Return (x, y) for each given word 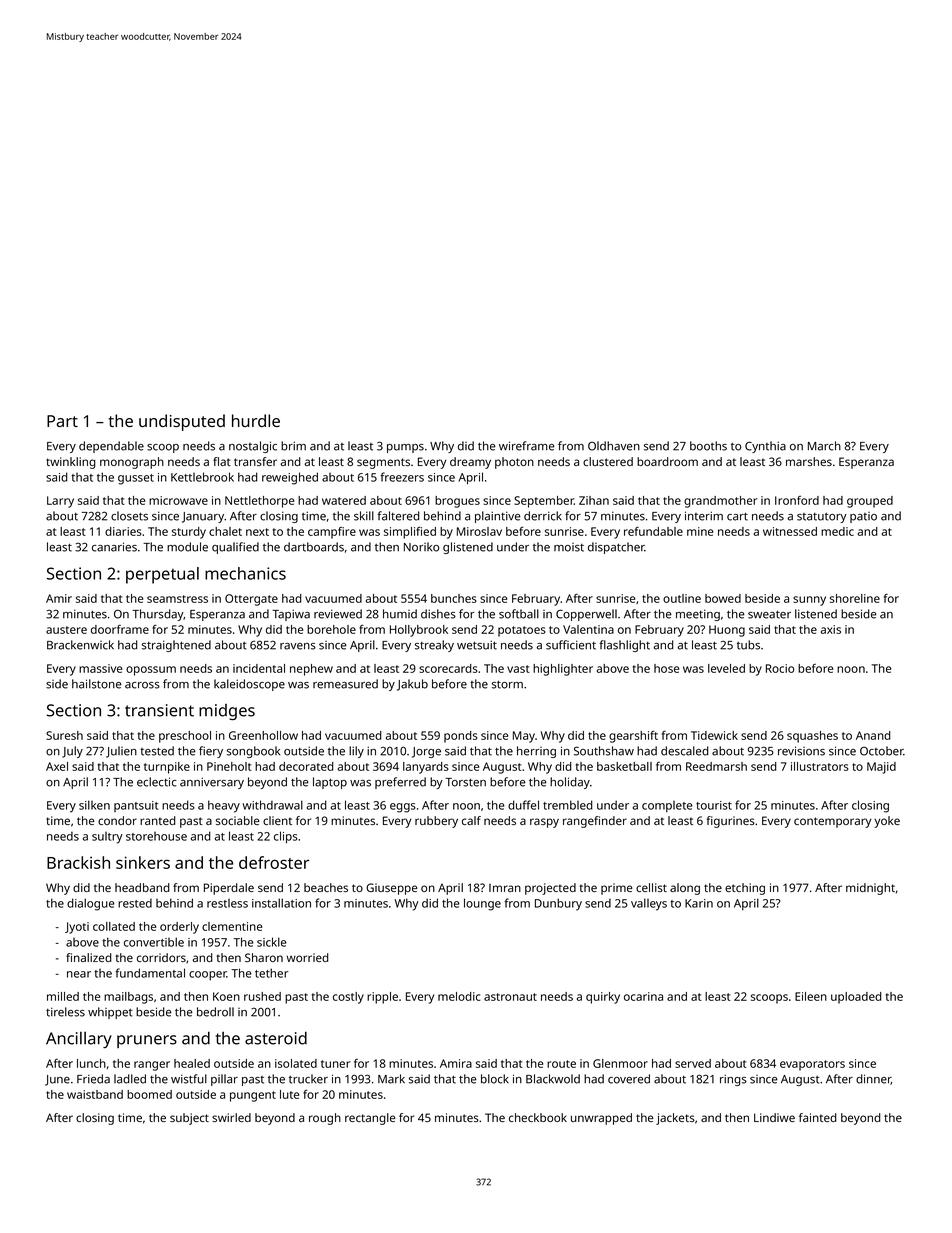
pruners (147, 1041)
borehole (331, 629)
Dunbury (558, 904)
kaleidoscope (249, 685)
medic (837, 531)
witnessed (790, 531)
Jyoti (77, 928)
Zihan (594, 500)
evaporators (812, 1065)
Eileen (811, 996)
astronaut (510, 997)
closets (129, 516)
